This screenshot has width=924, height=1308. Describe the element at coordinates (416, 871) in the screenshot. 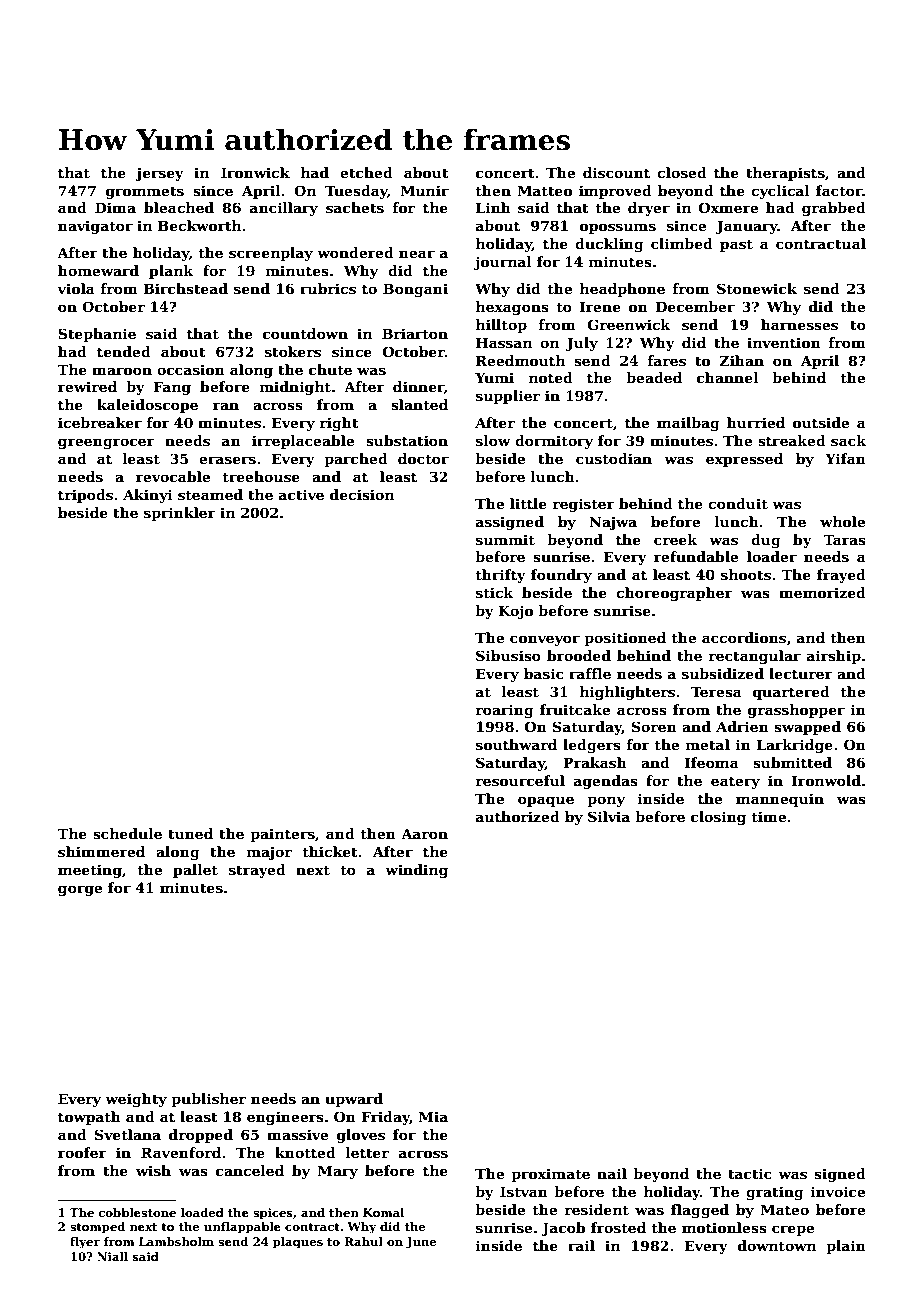

I see `winding` at that location.
